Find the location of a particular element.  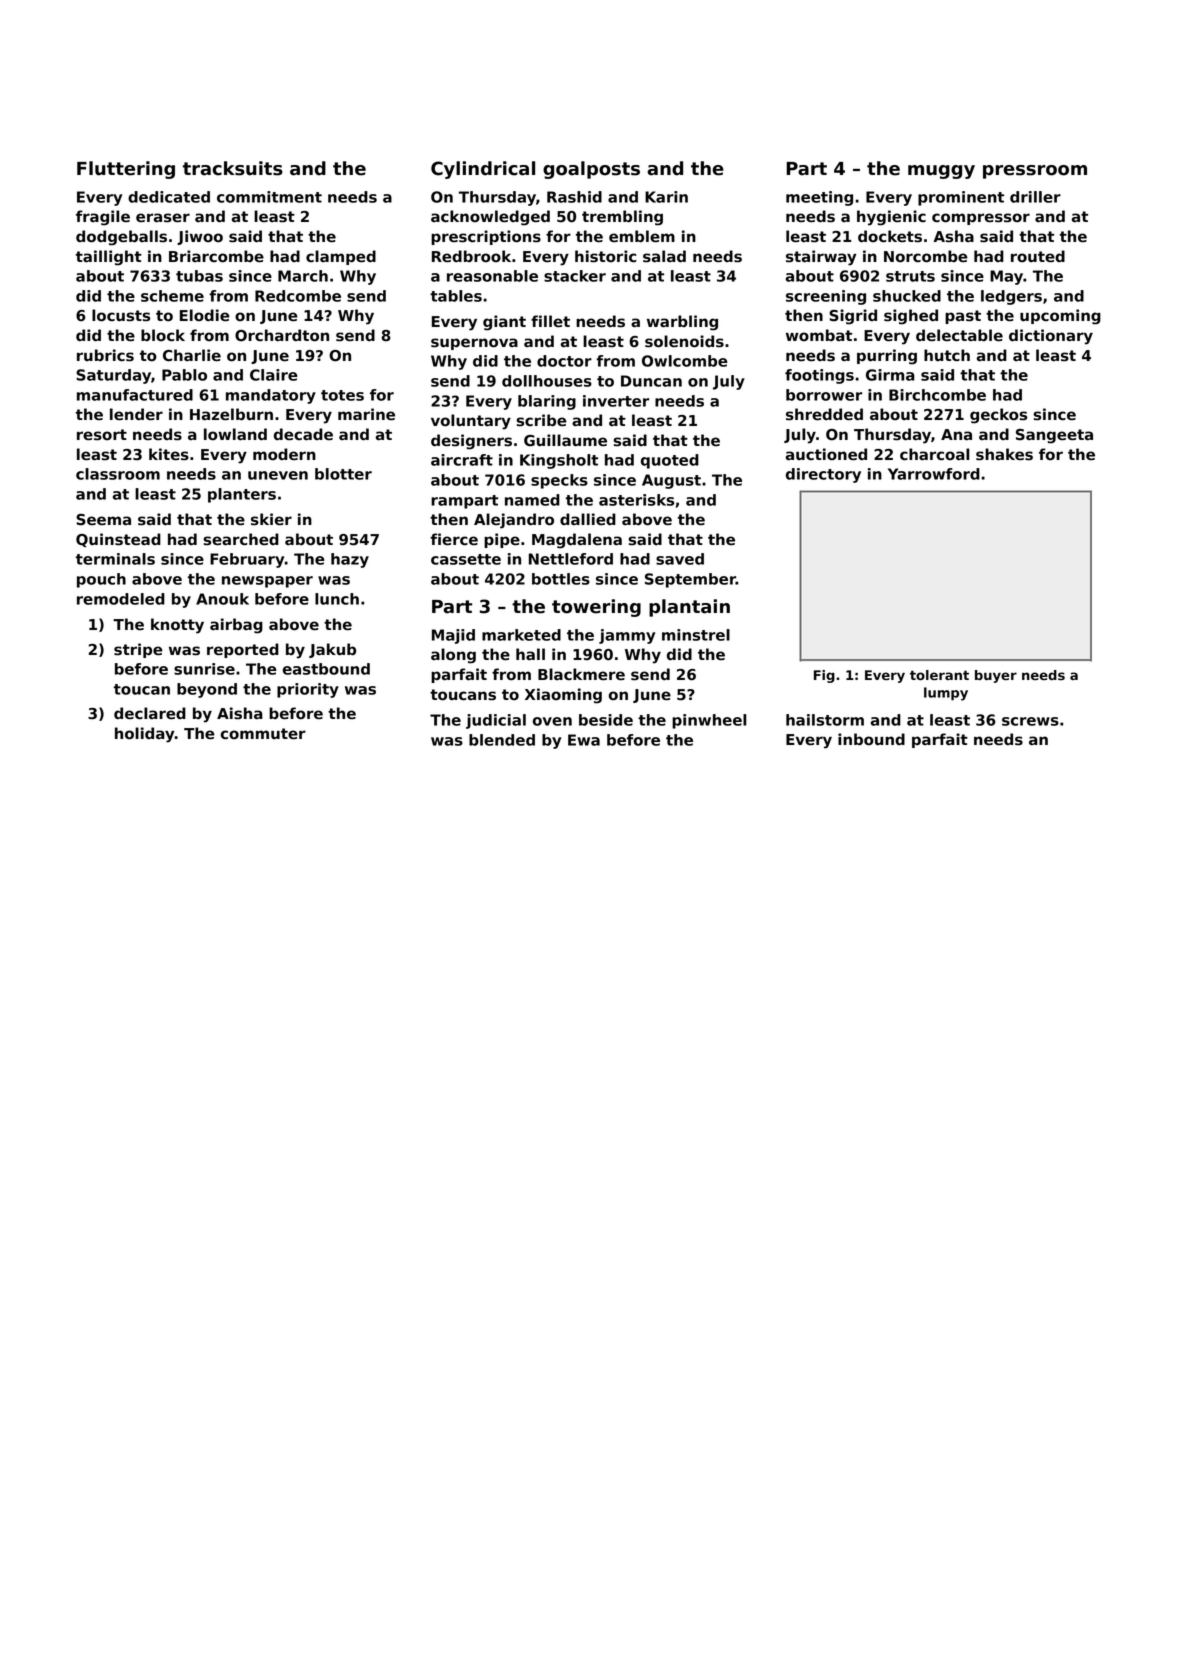

Jiwoo is located at coordinates (200, 237).
